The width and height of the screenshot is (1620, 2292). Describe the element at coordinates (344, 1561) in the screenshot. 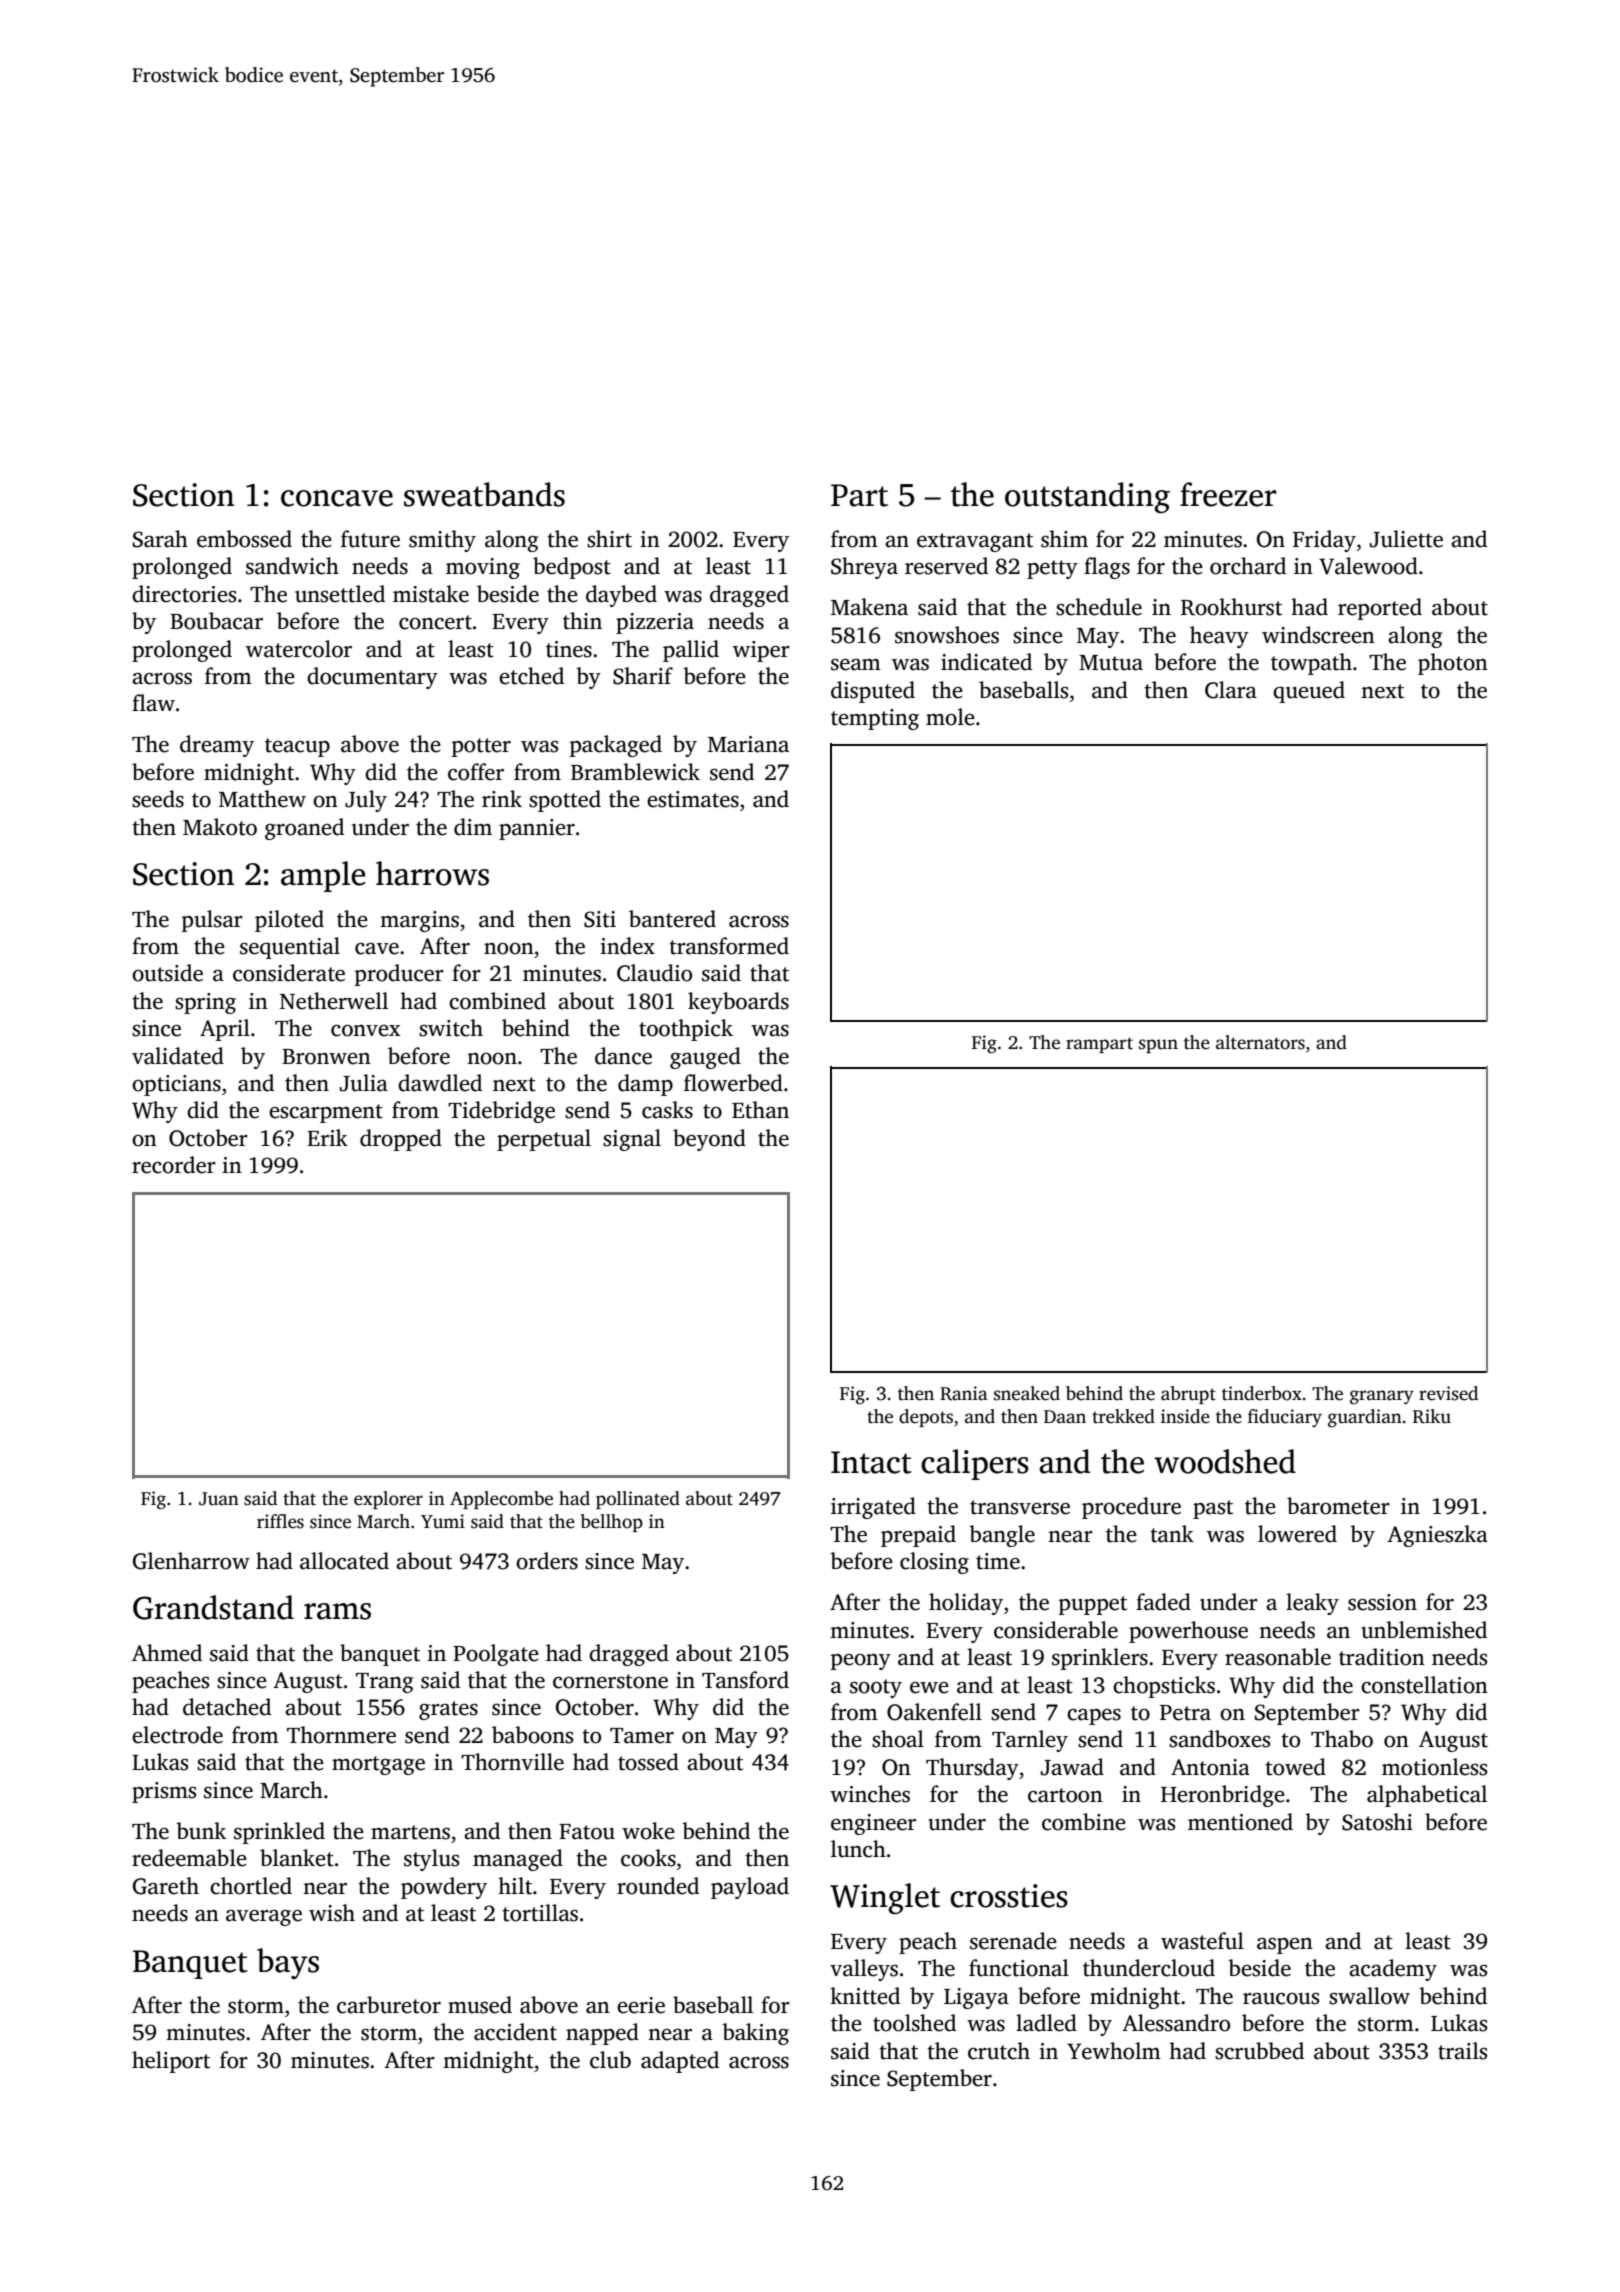

I see `allocated` at that location.
